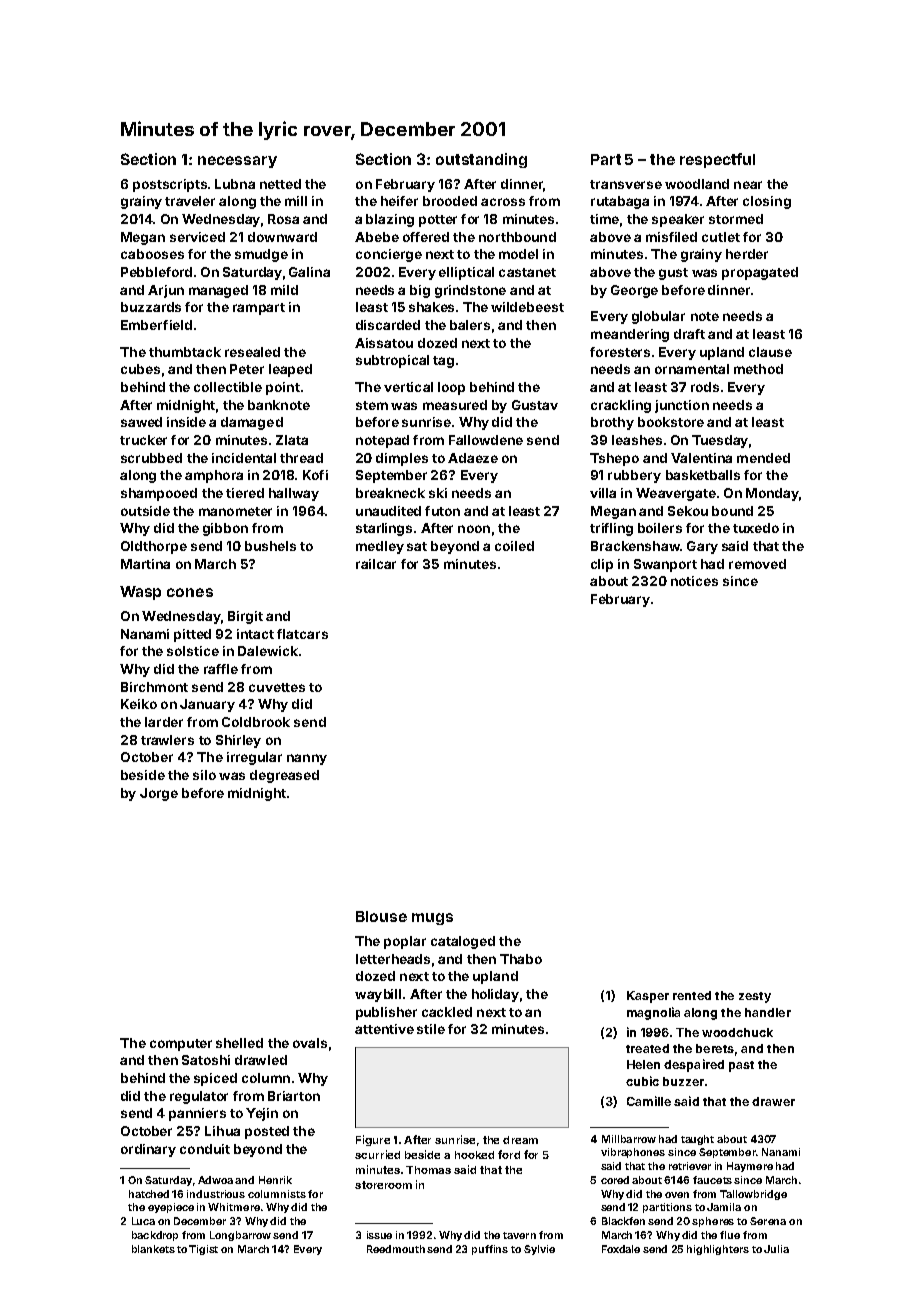 The image size is (924, 1308). Describe the element at coordinates (159, 494) in the image. I see `shampooed` at that location.
